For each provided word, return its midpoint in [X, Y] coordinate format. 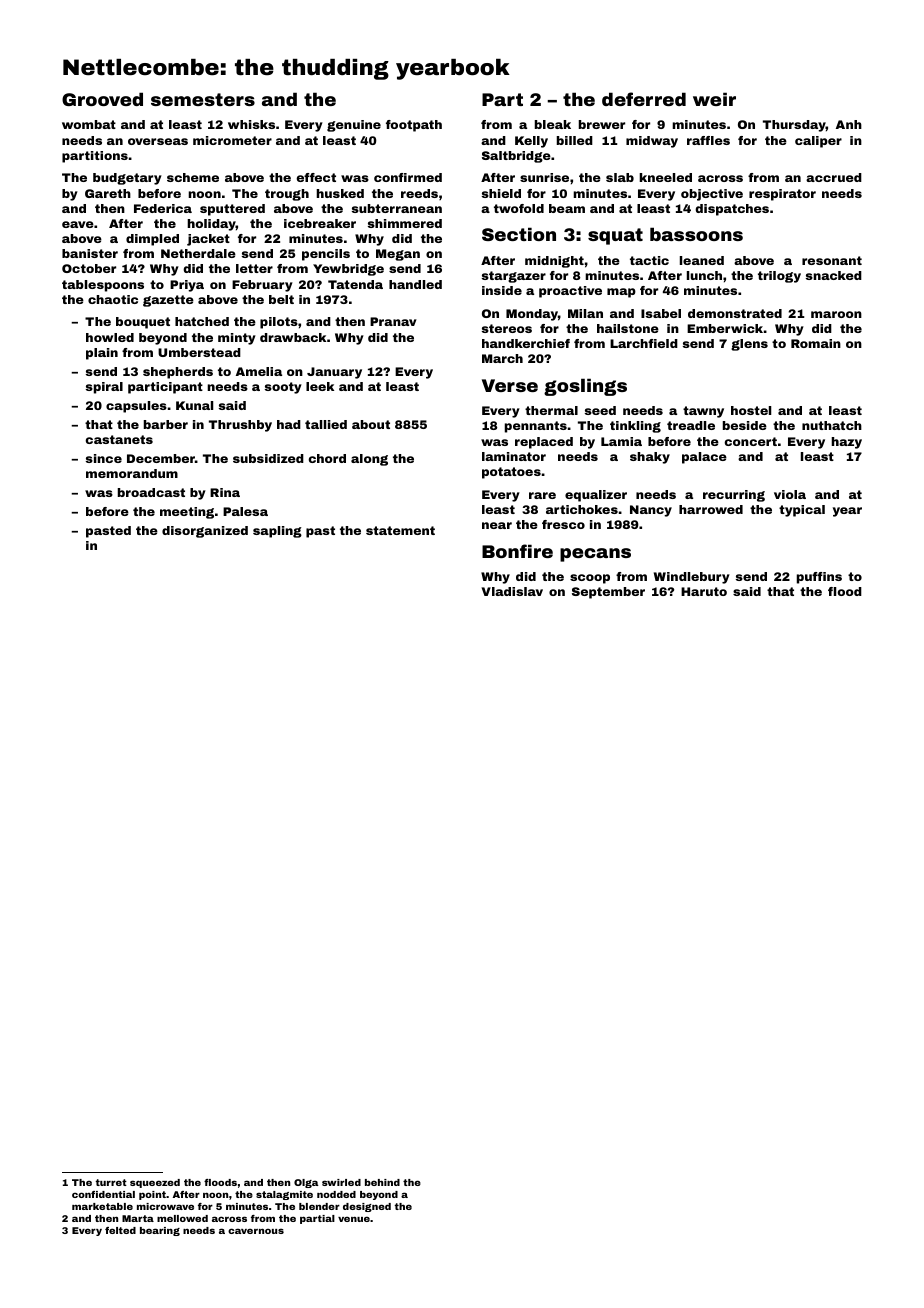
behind [382, 1182]
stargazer [514, 277]
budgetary [127, 179]
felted [120, 1230]
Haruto [704, 591]
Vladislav [512, 591]
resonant [832, 260]
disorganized [205, 532]
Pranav [393, 321]
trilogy [779, 277]
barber [166, 424]
